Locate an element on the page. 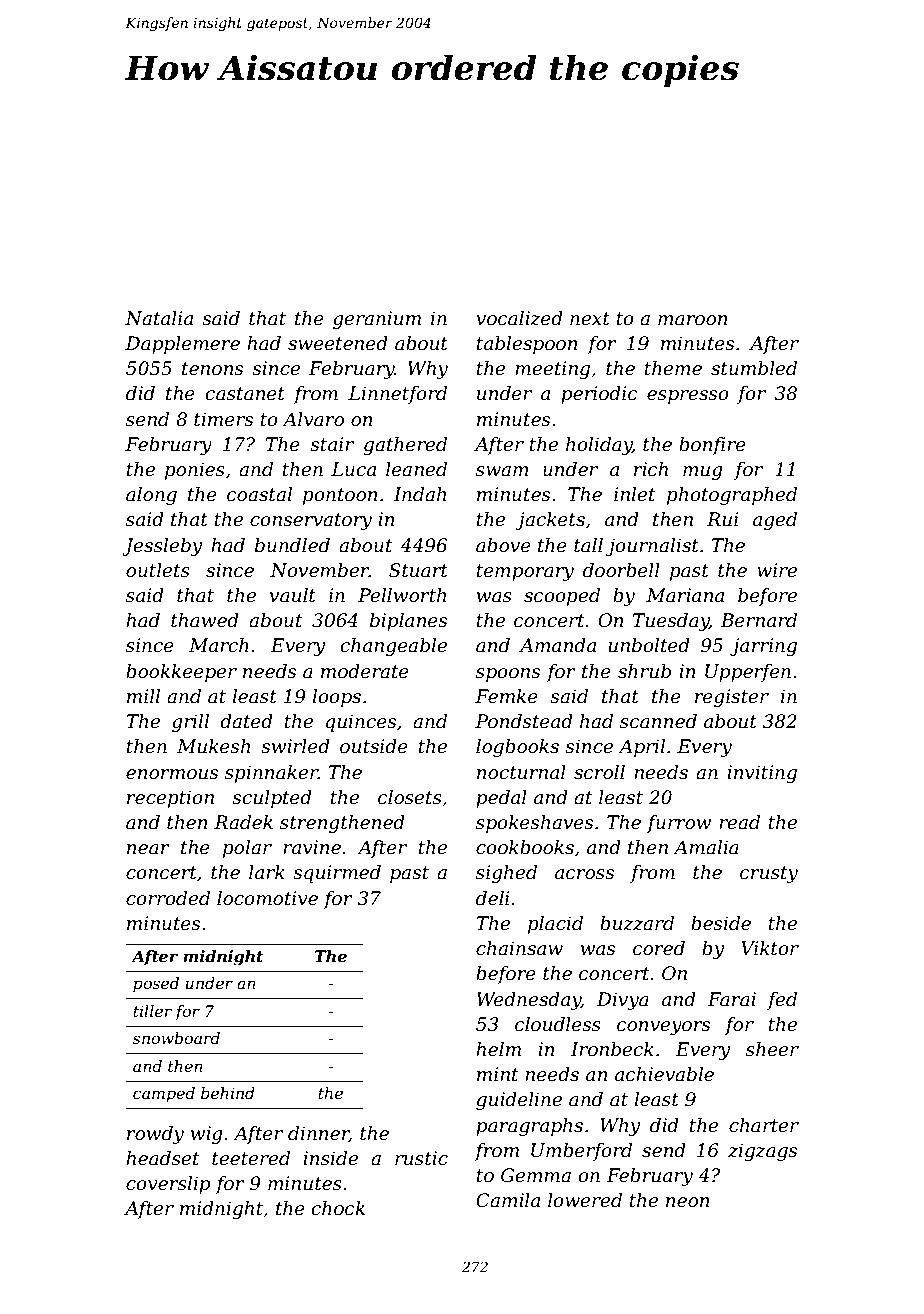 Image resolution: width=924 pixels, height=1314 pixels. geranium is located at coordinates (377, 320).
